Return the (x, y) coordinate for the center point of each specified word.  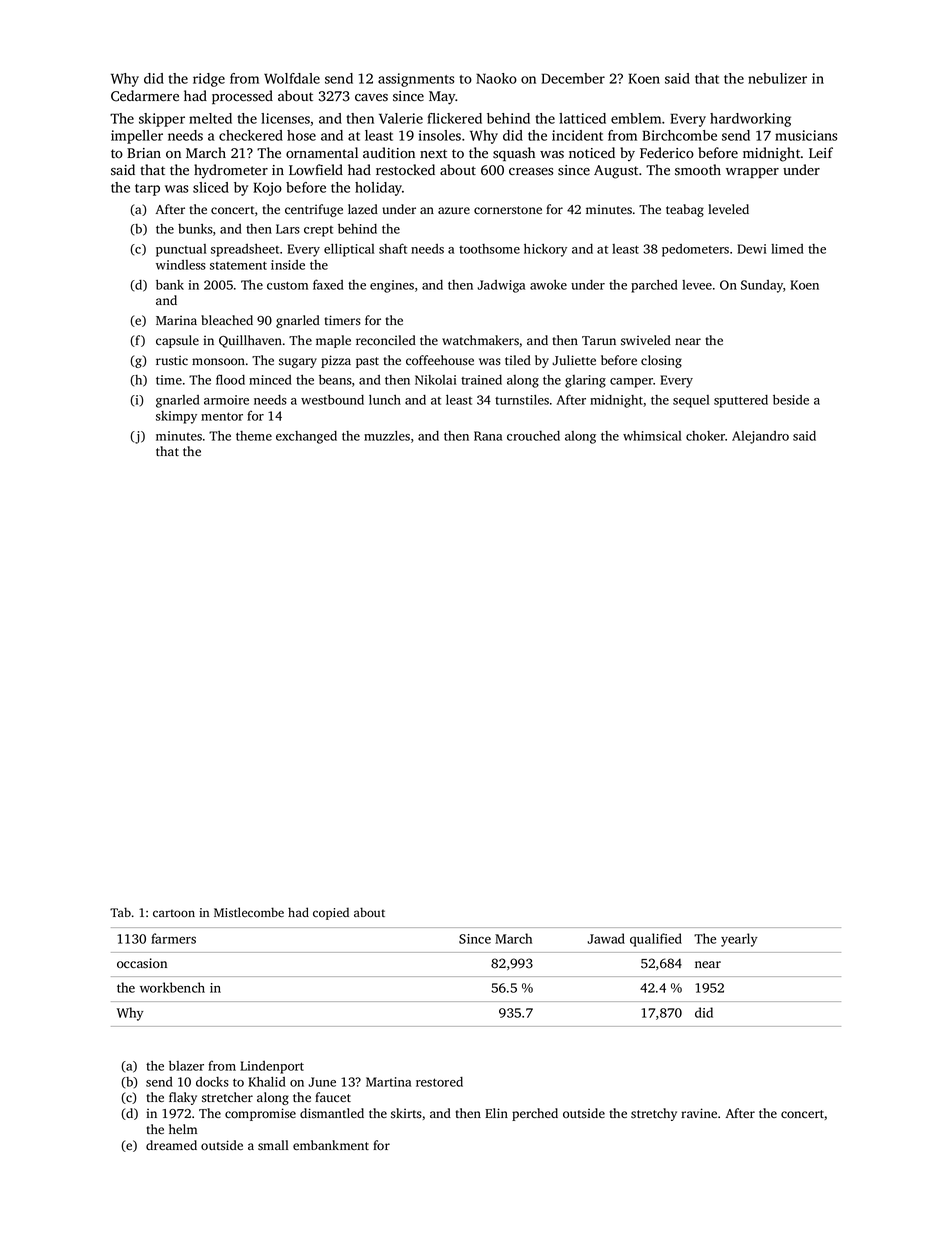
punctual (181, 250)
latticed (582, 118)
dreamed (171, 1145)
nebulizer (777, 78)
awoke (548, 285)
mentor (222, 416)
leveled (728, 209)
